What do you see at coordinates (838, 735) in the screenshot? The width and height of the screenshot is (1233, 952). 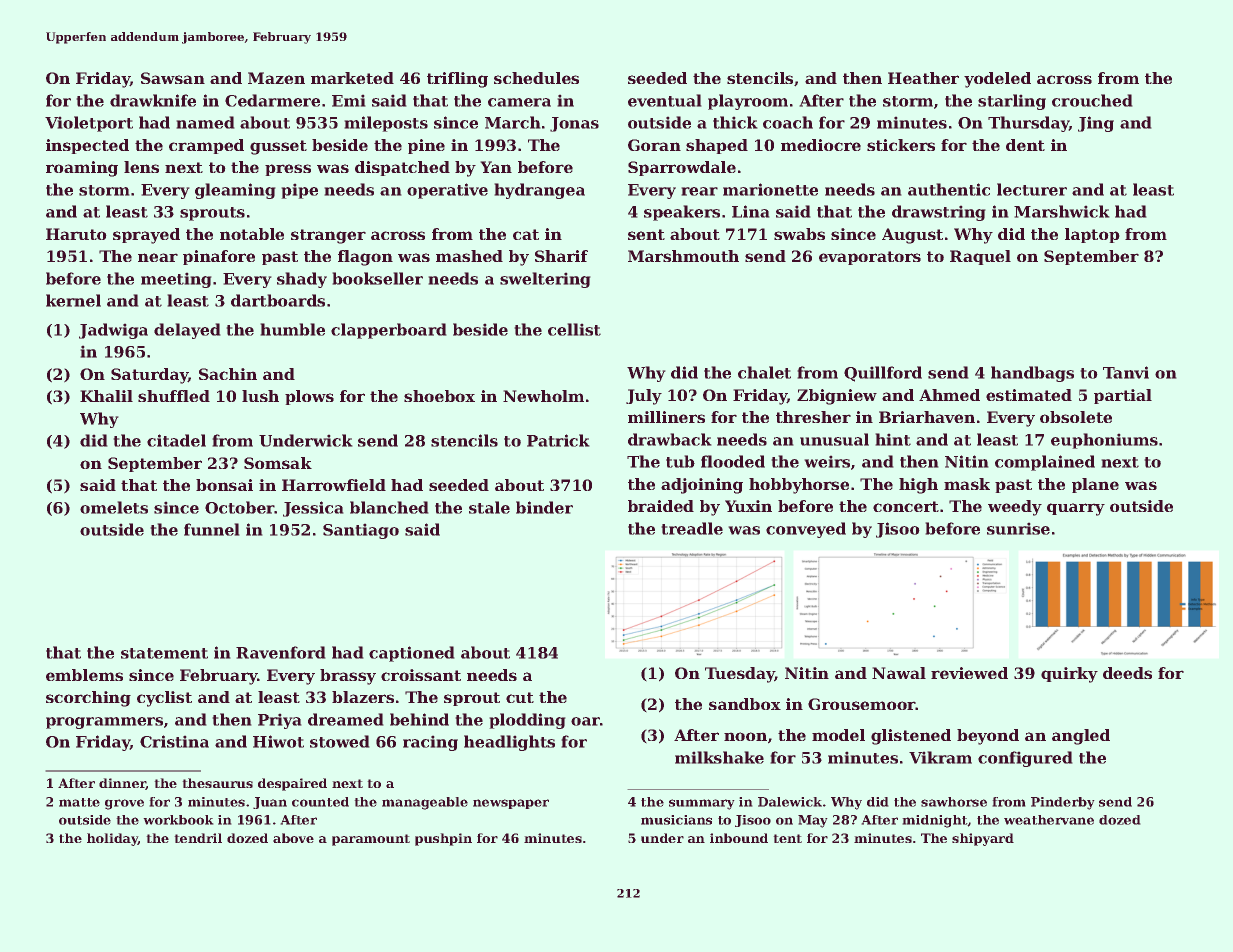 I see `model` at bounding box center [838, 735].
